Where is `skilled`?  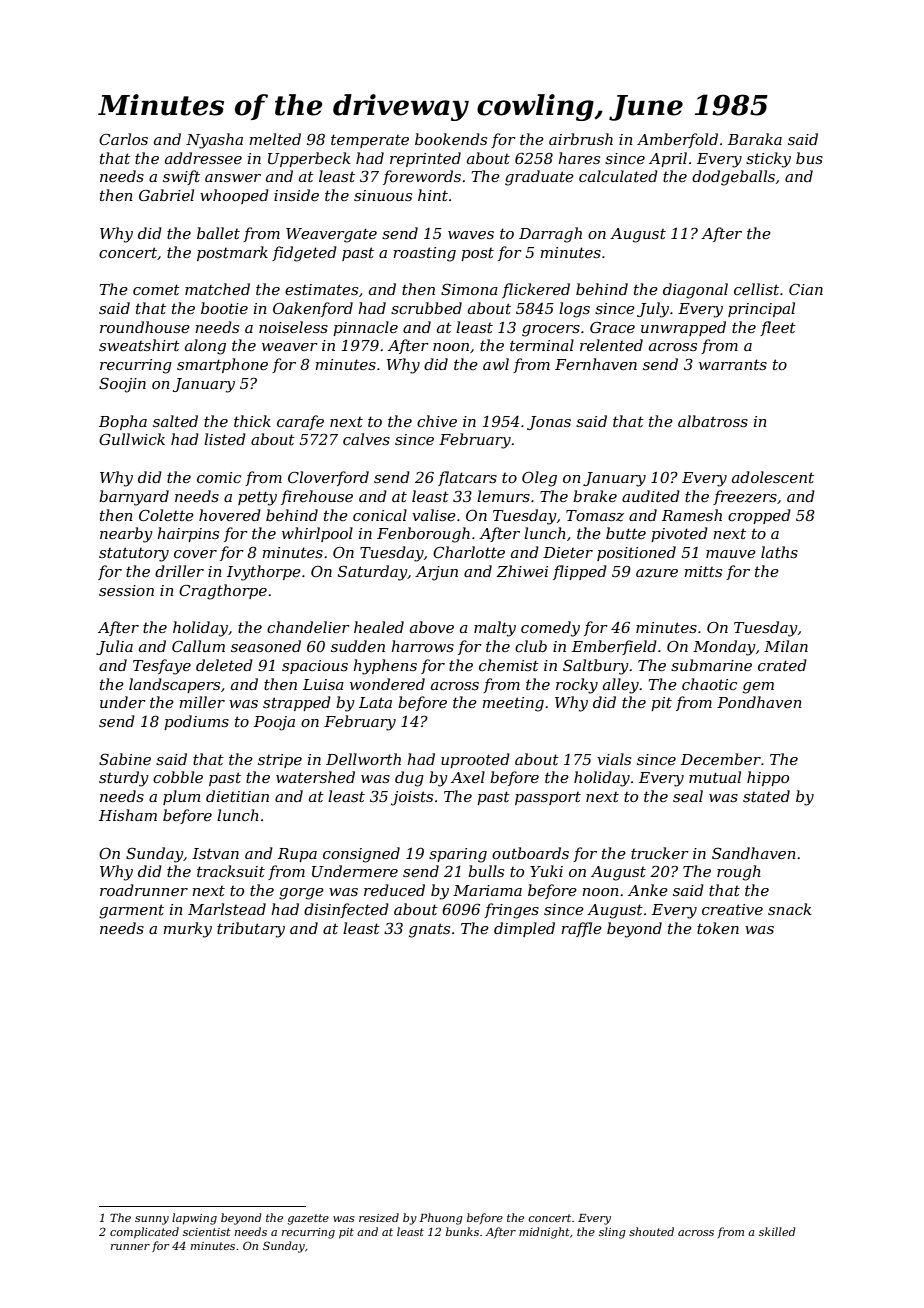 skilled is located at coordinates (777, 1231).
